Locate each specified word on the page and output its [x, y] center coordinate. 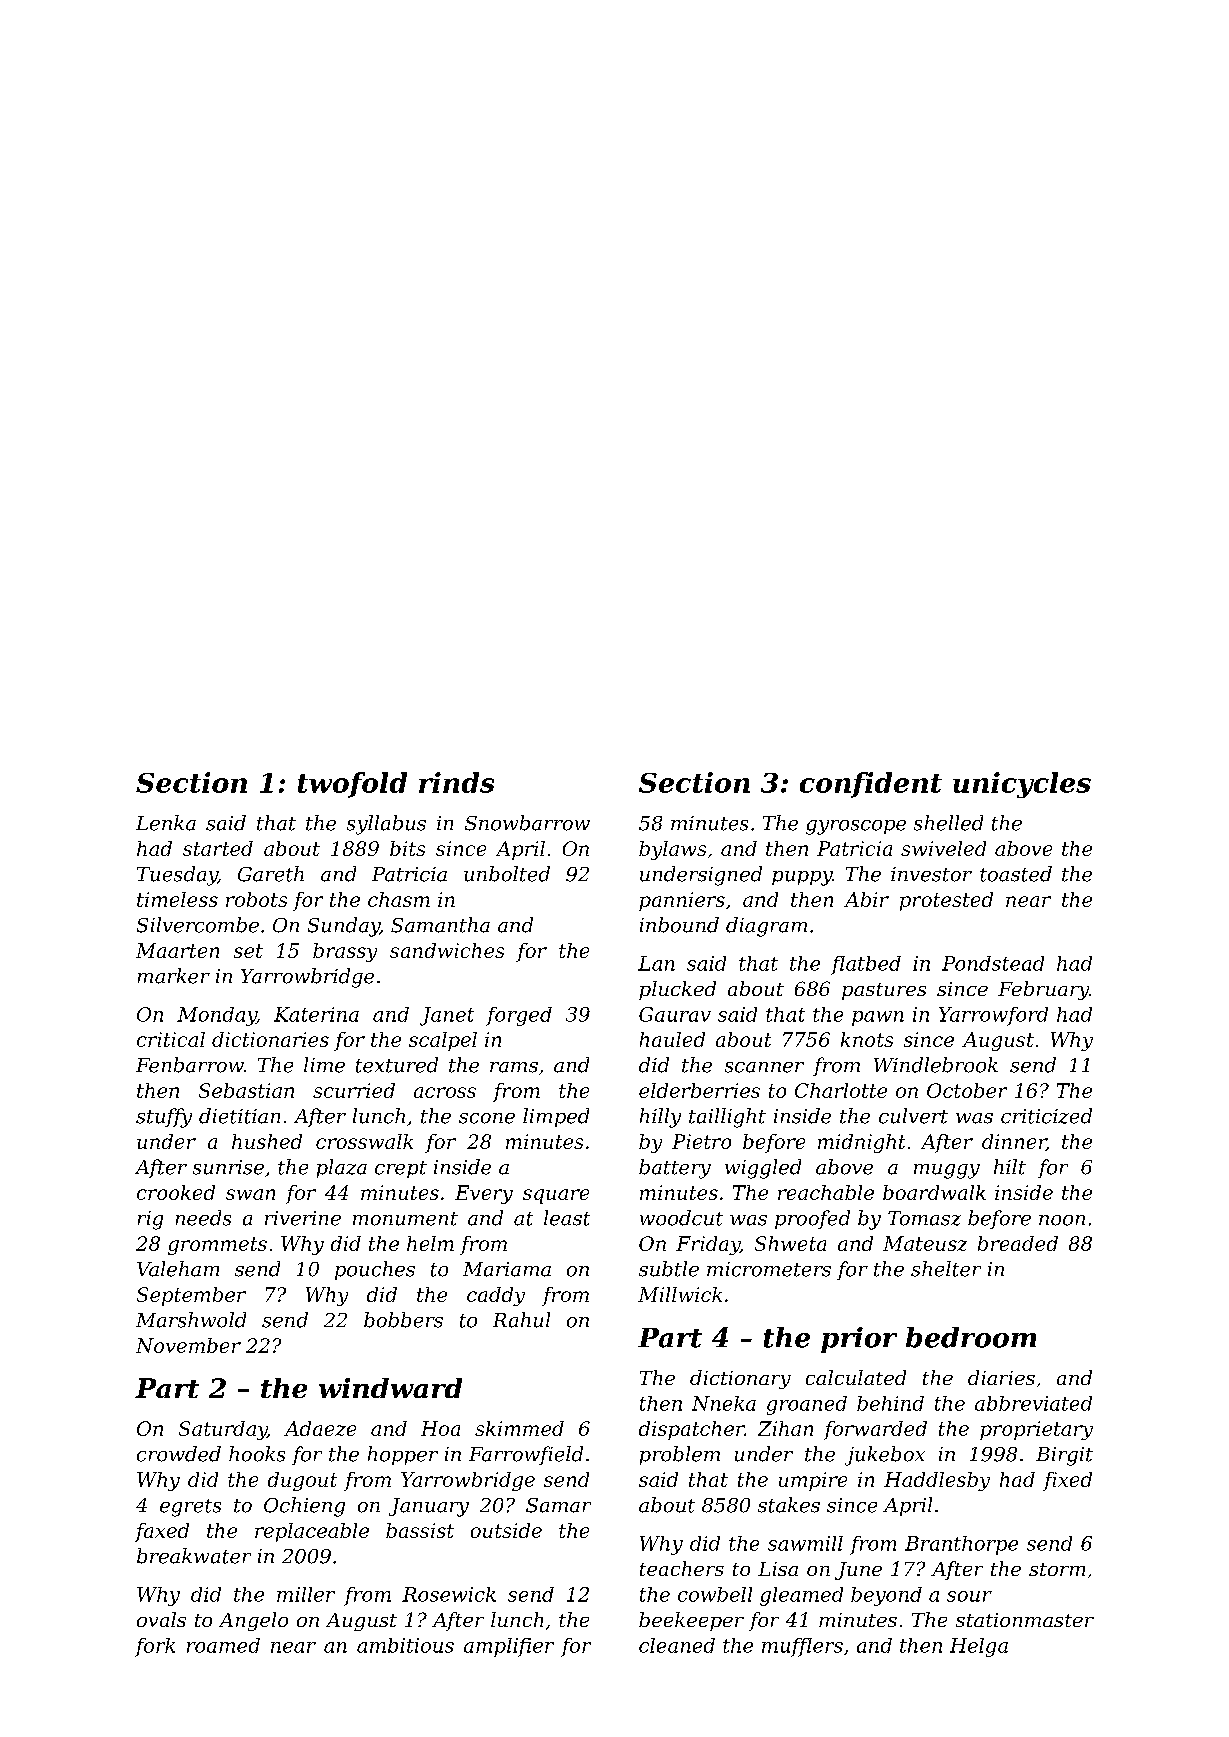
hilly [660, 1118]
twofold [352, 785]
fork [155, 1647]
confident [871, 785]
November [188, 1345]
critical [171, 1039]
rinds [456, 782]
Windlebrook [936, 1065]
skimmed [519, 1428]
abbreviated [1033, 1403]
